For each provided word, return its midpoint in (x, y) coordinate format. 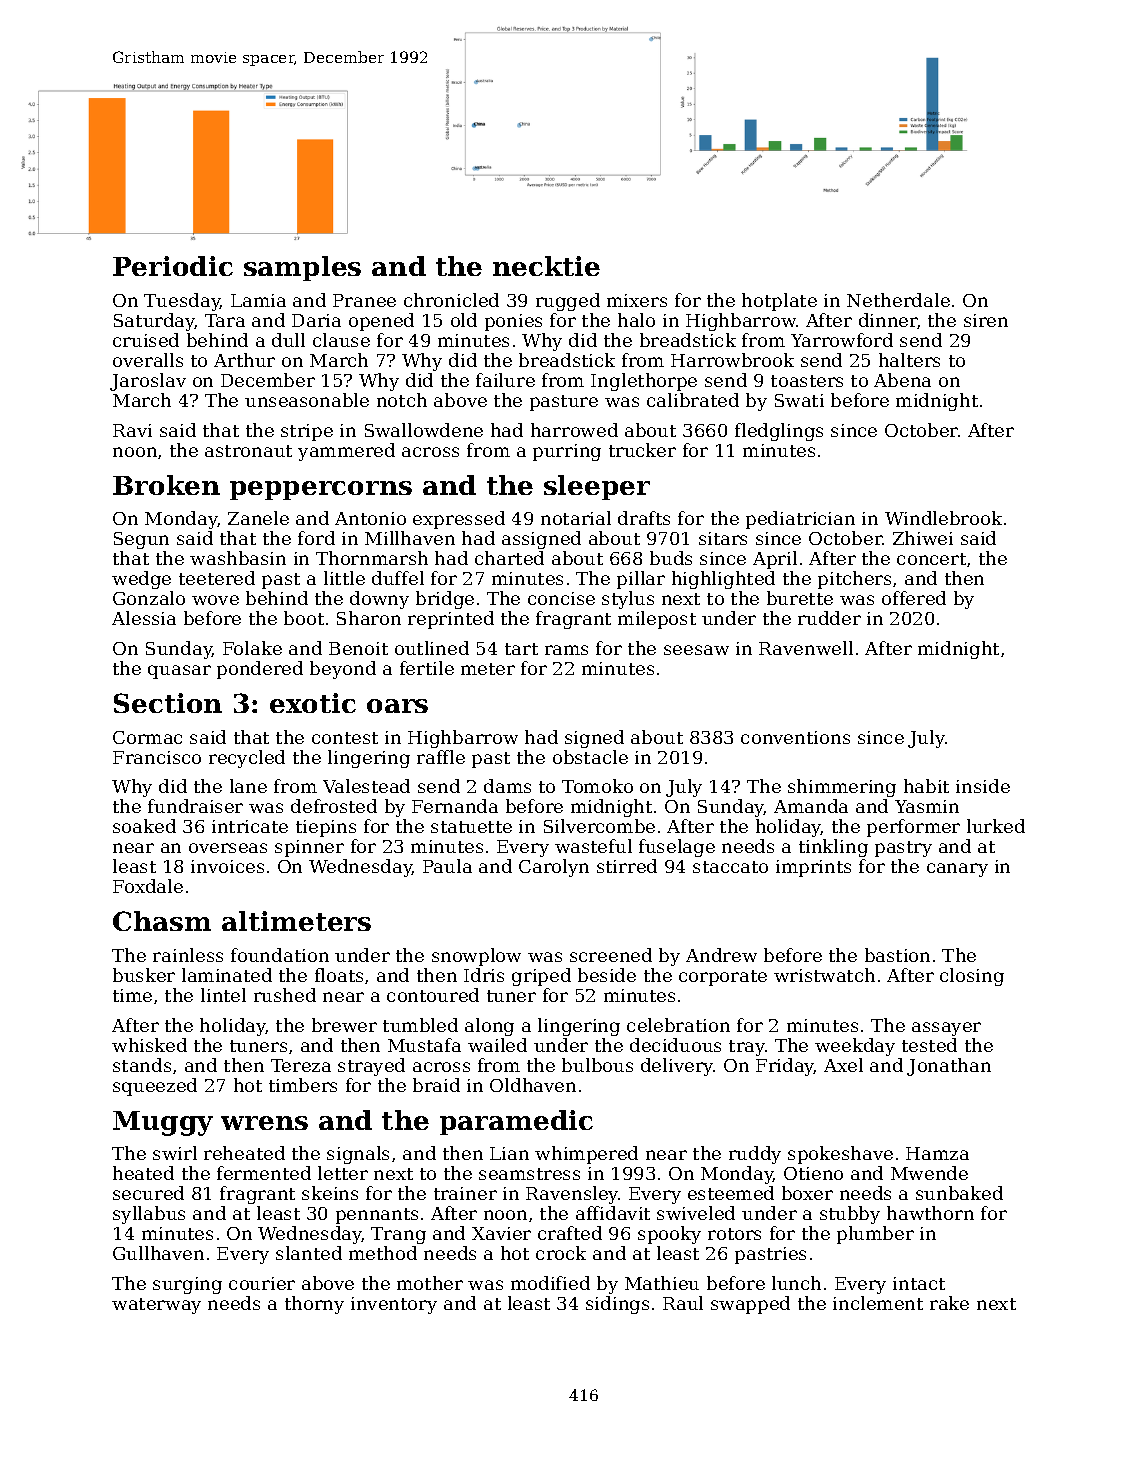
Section (168, 703)
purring (567, 452)
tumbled (420, 1025)
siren (986, 320)
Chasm (162, 921)
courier (262, 1283)
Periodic (173, 266)
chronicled (451, 300)
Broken (166, 485)
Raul (683, 1303)
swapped (750, 1305)
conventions (795, 737)
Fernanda (455, 806)
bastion (897, 955)
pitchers (854, 580)
